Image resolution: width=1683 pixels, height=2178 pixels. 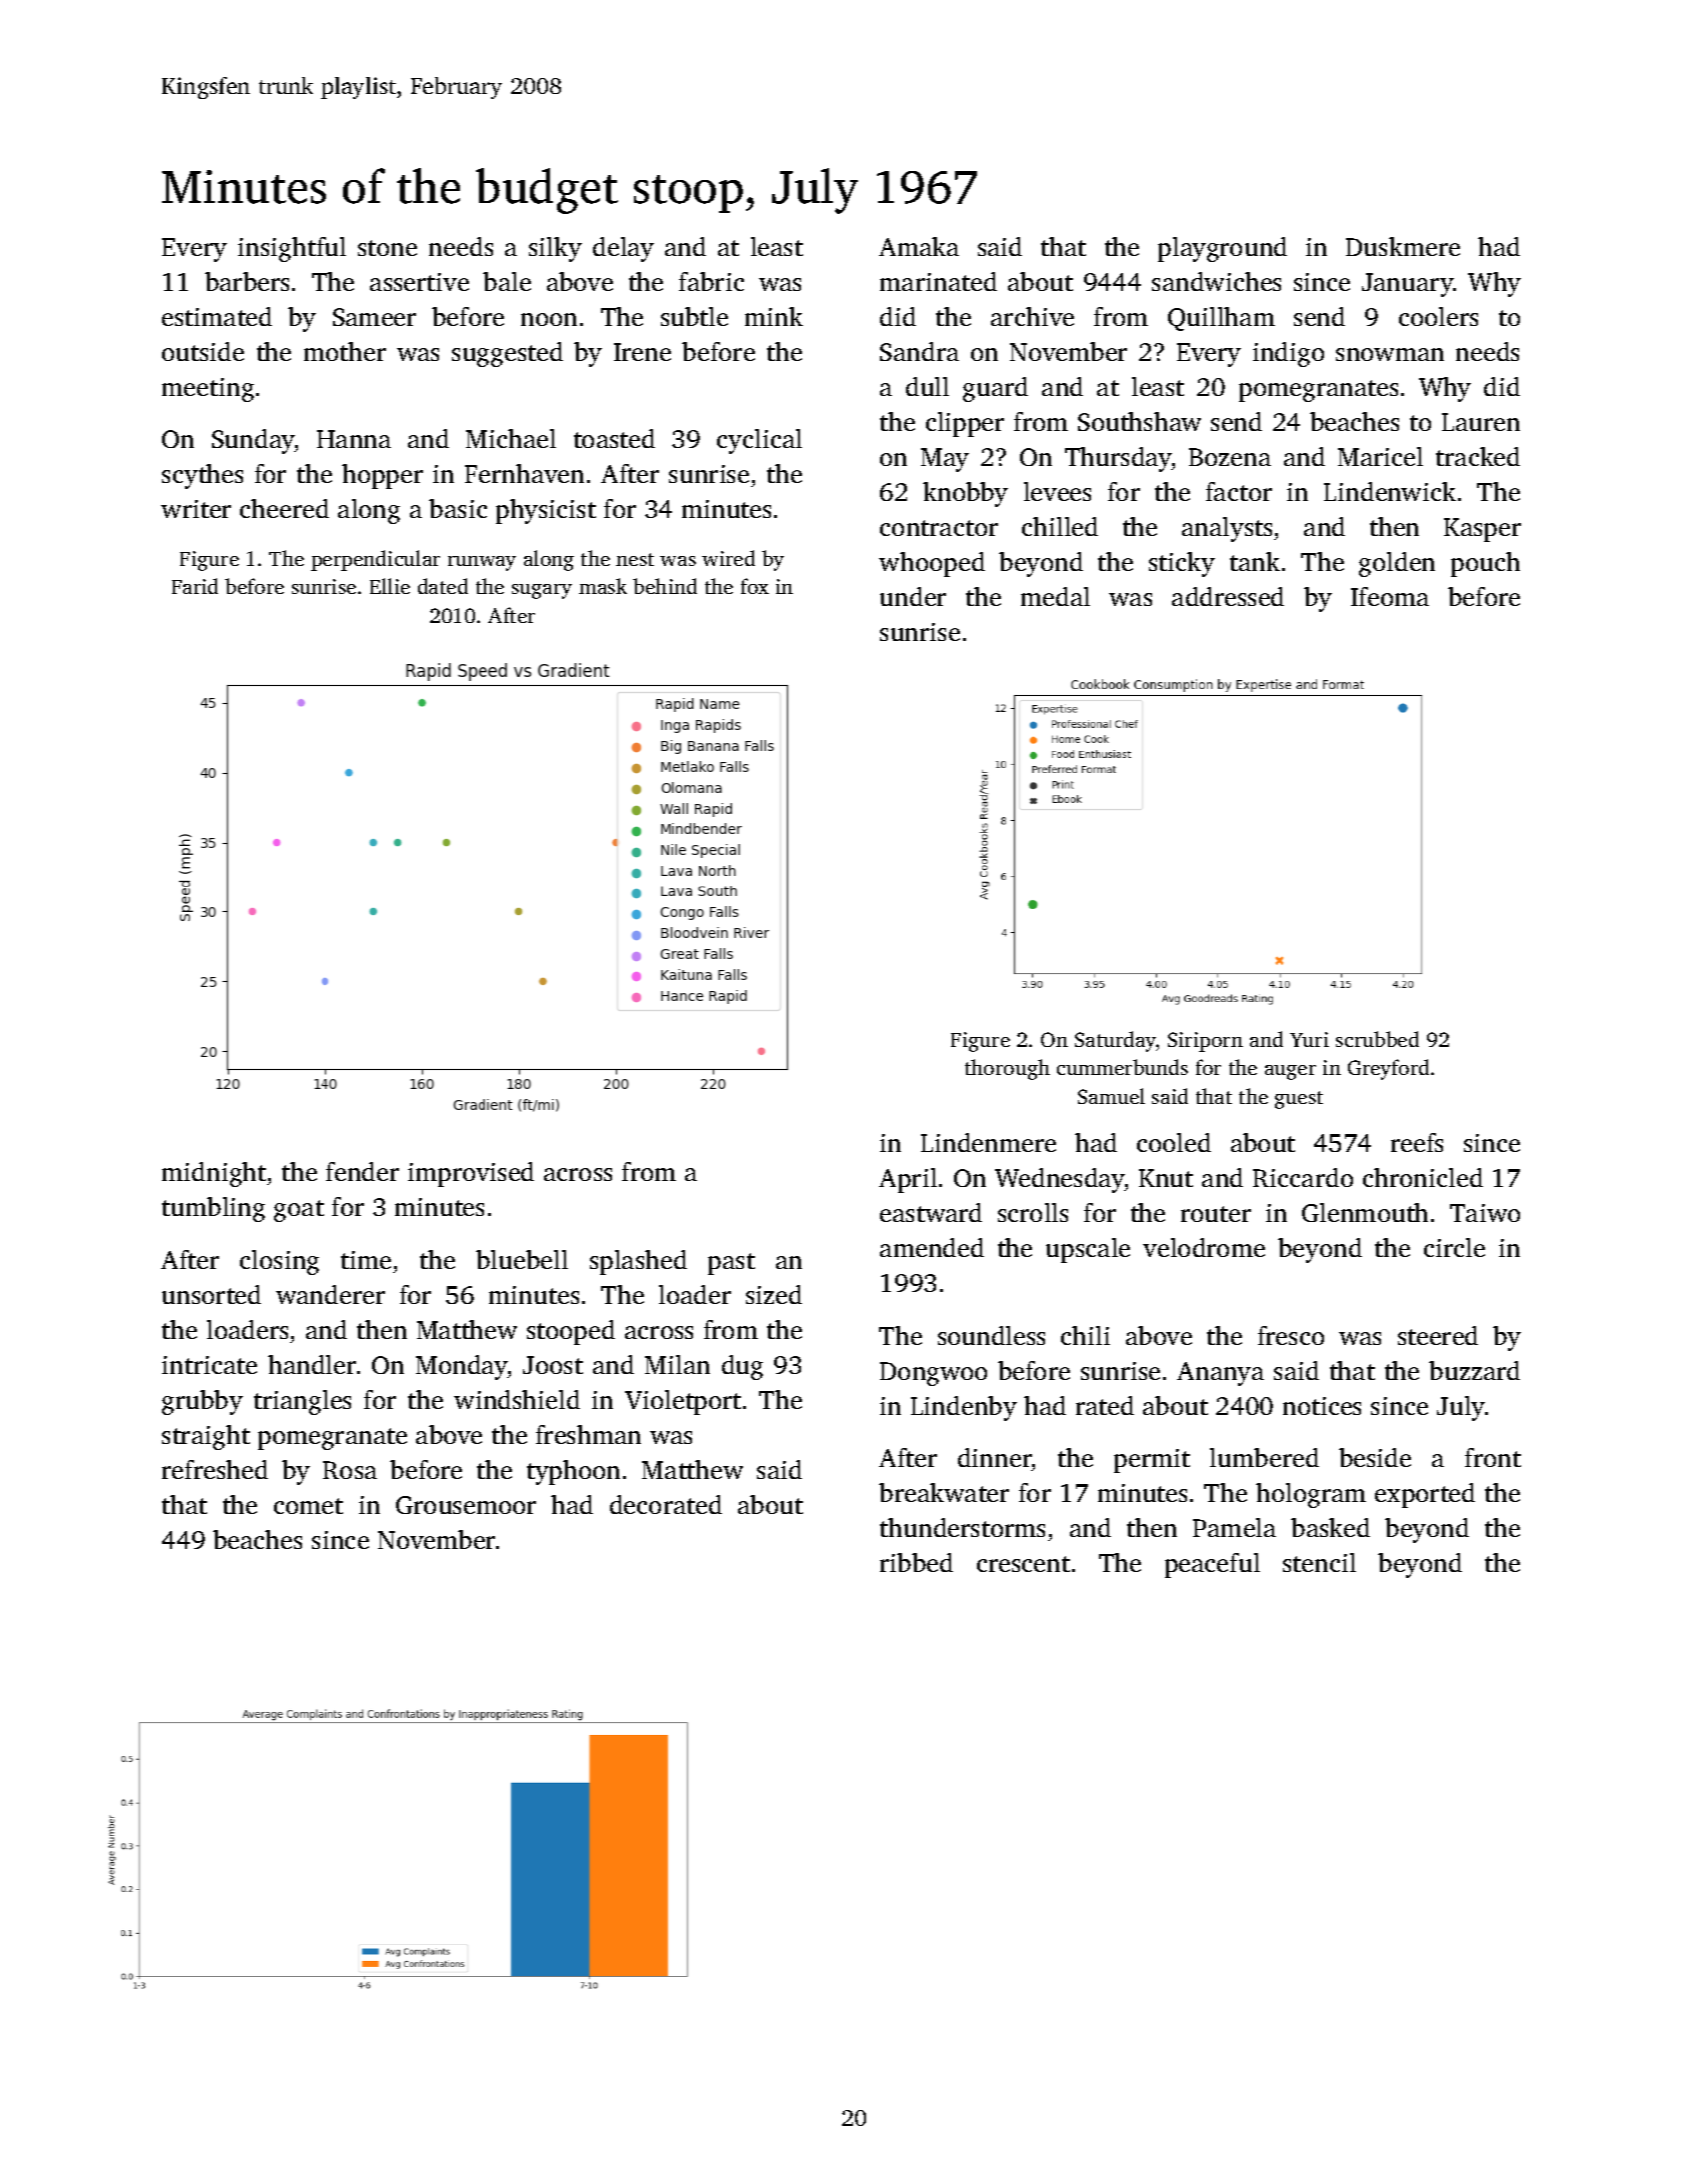 What do you see at coordinates (1222, 249) in the document?
I see `playground` at bounding box center [1222, 249].
